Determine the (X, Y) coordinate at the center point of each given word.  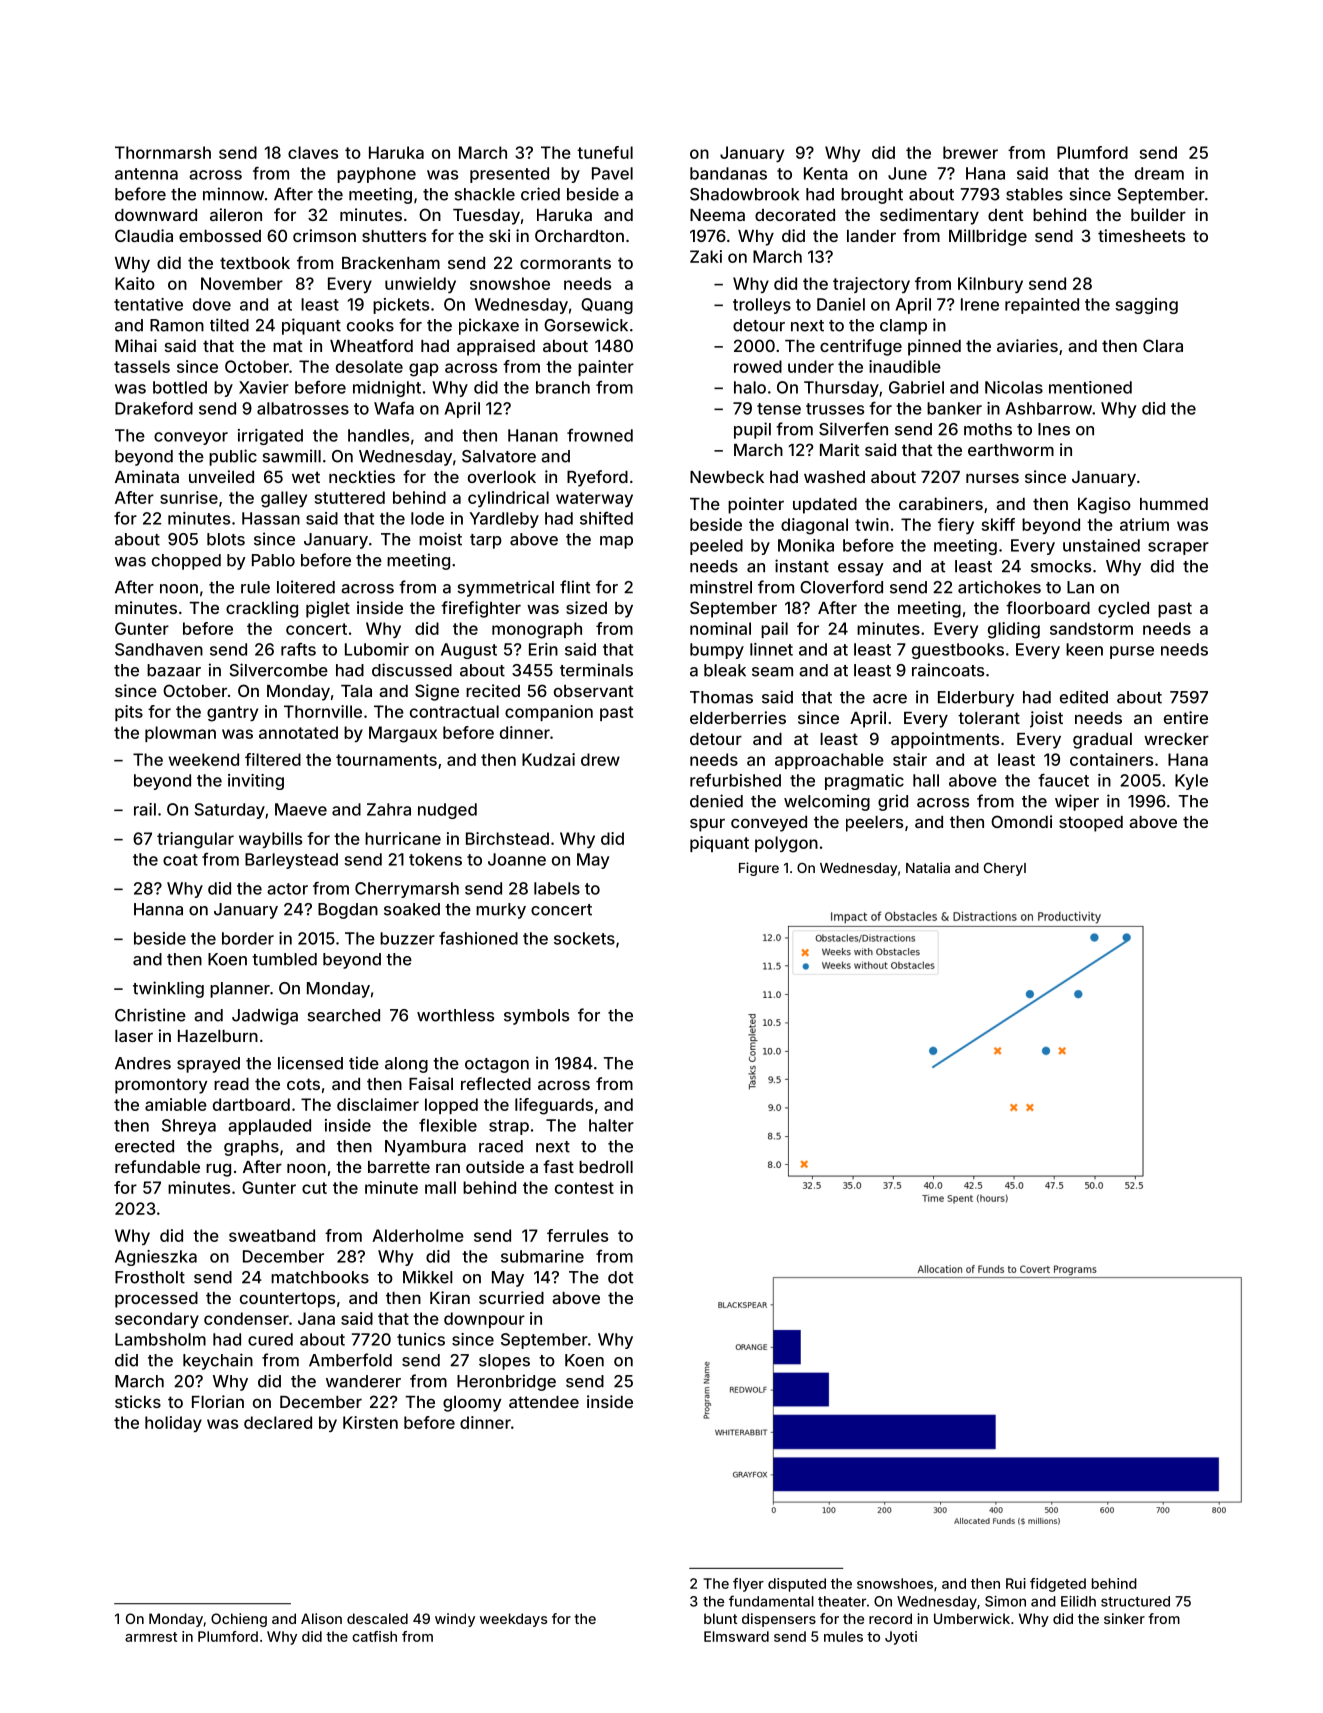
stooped (1091, 824)
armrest (151, 1637)
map (616, 542)
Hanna (158, 909)
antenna (146, 174)
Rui (1016, 1583)
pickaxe (489, 326)
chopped (186, 562)
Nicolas (1014, 387)
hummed (1174, 504)
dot (620, 1277)
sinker (1124, 1618)
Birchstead (507, 838)
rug (218, 1170)
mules (843, 1636)
